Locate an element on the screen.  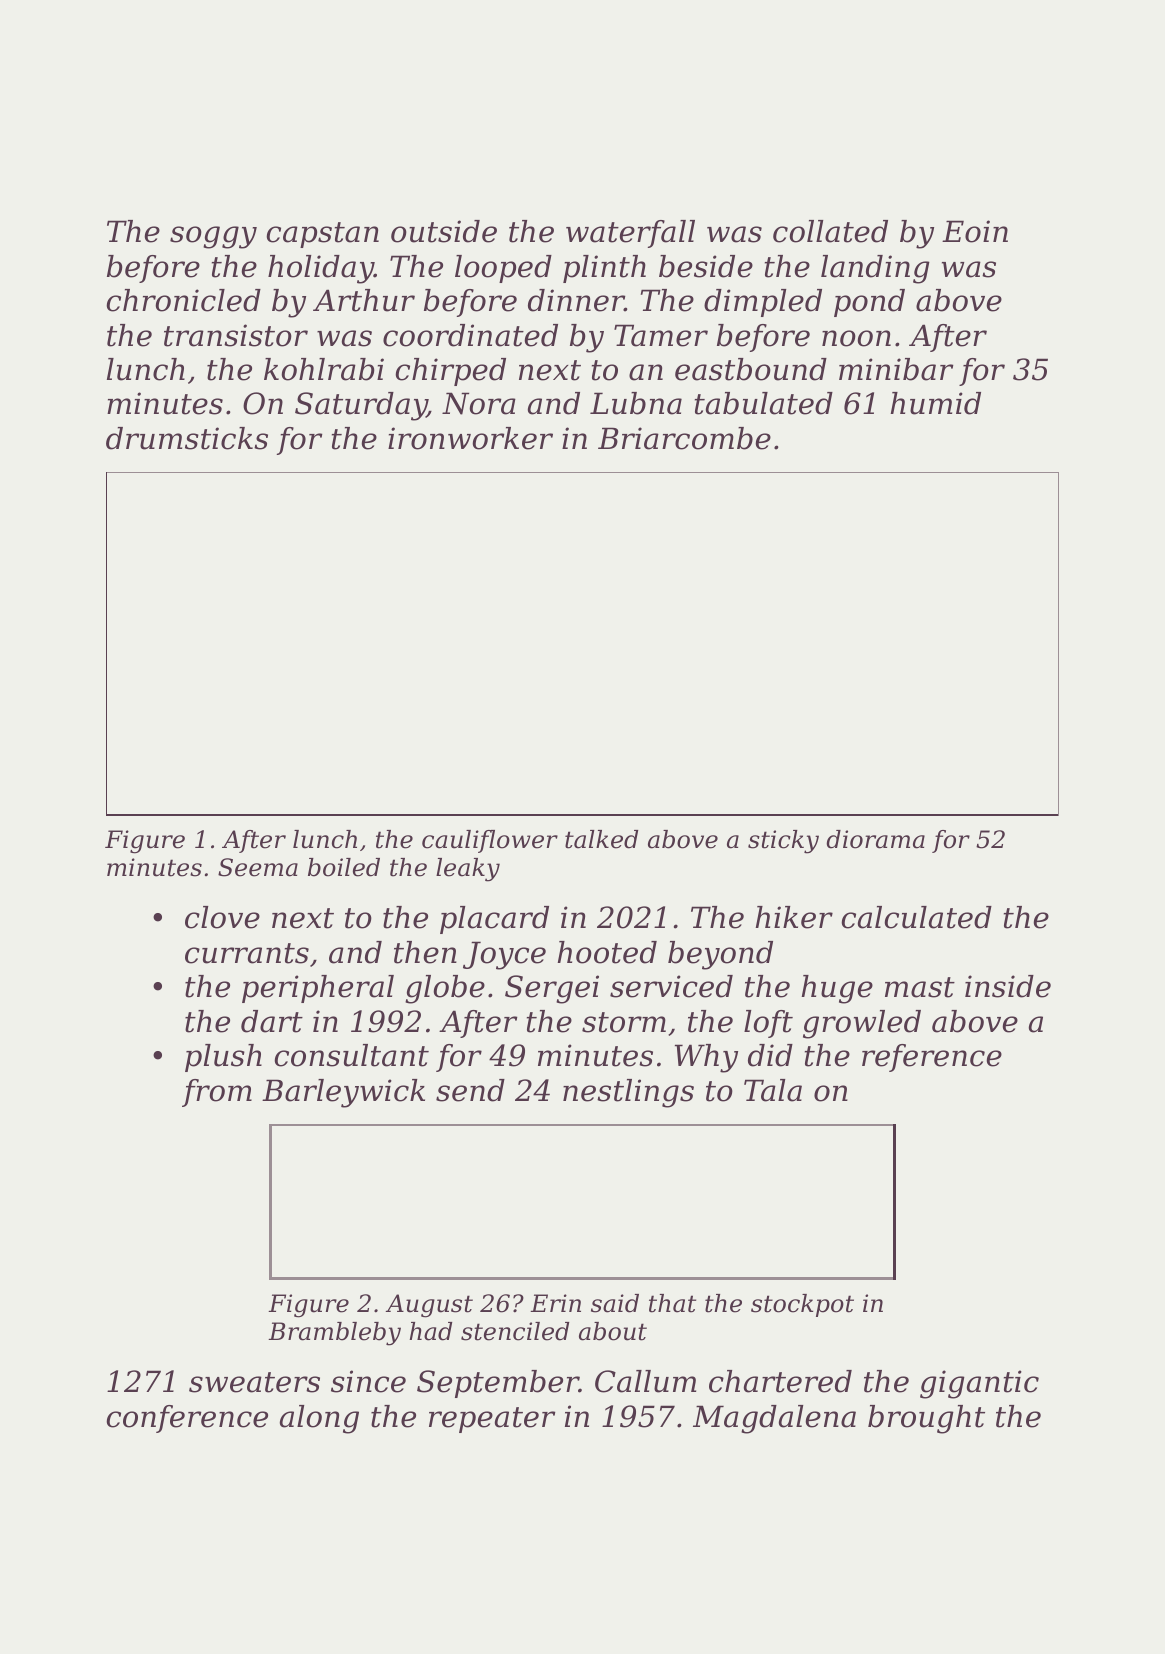
Brambleby is located at coordinates (334, 1334).
